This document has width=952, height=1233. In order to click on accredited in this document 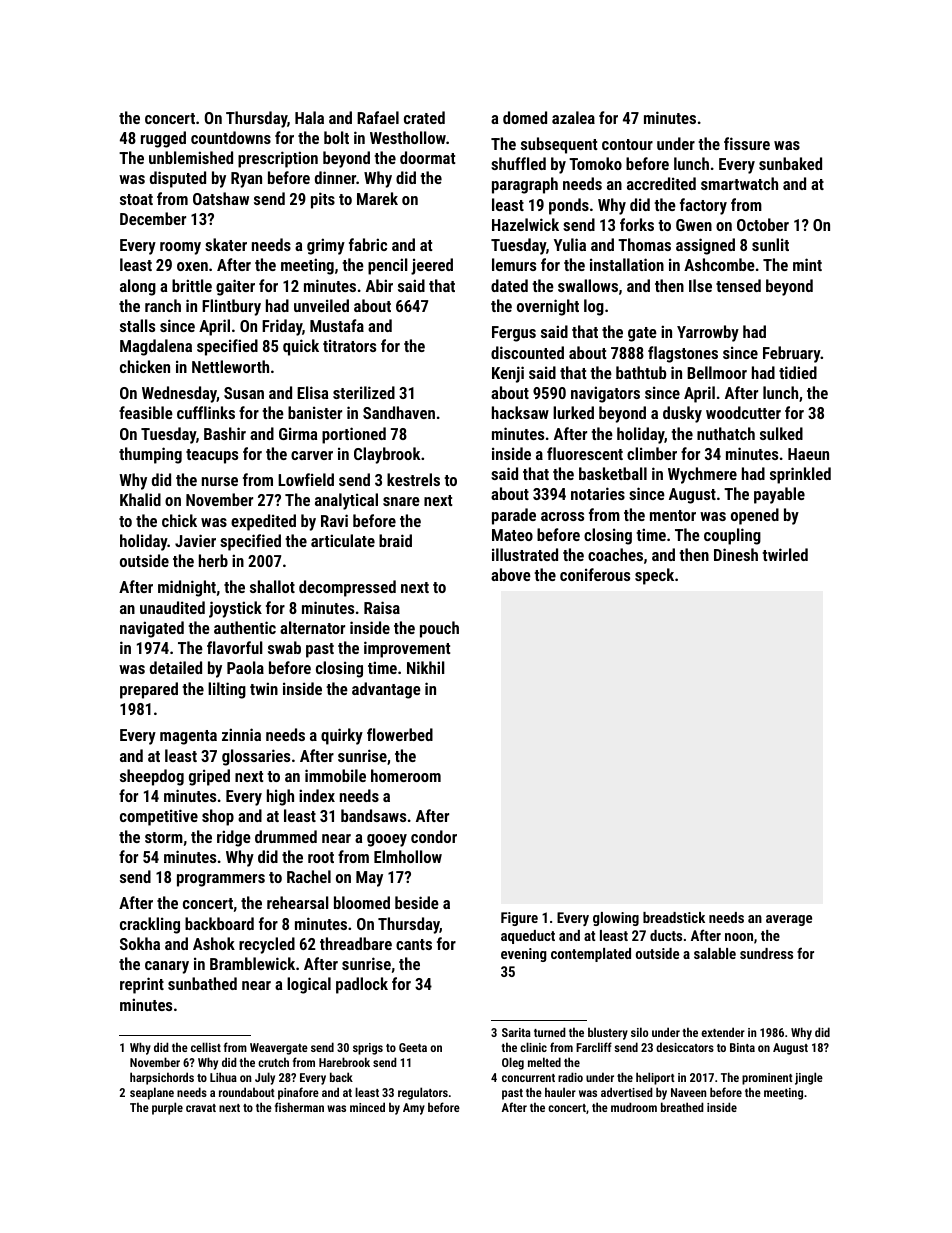, I will do `click(661, 183)`.
